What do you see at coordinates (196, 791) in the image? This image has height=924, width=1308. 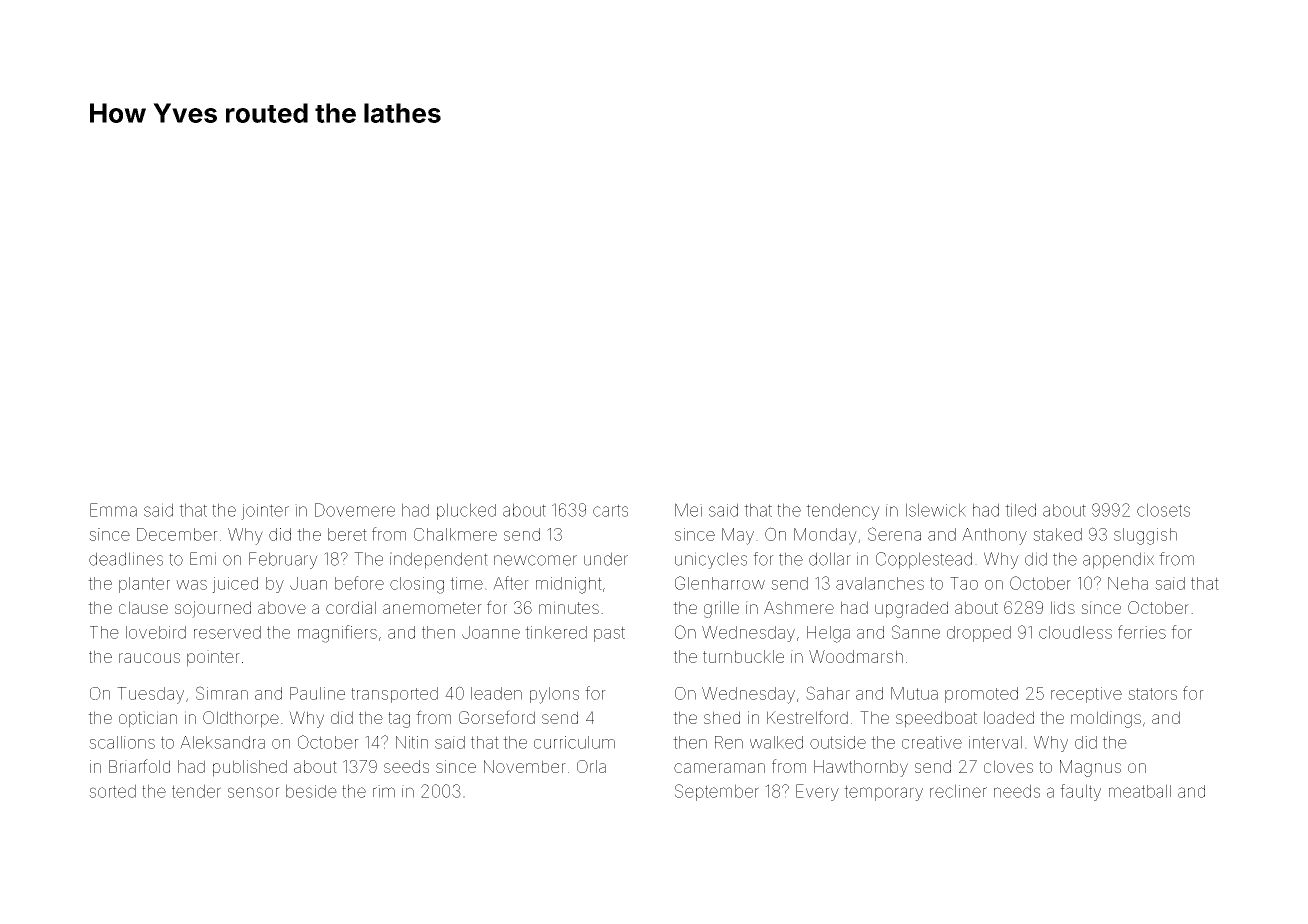 I see `tender` at bounding box center [196, 791].
